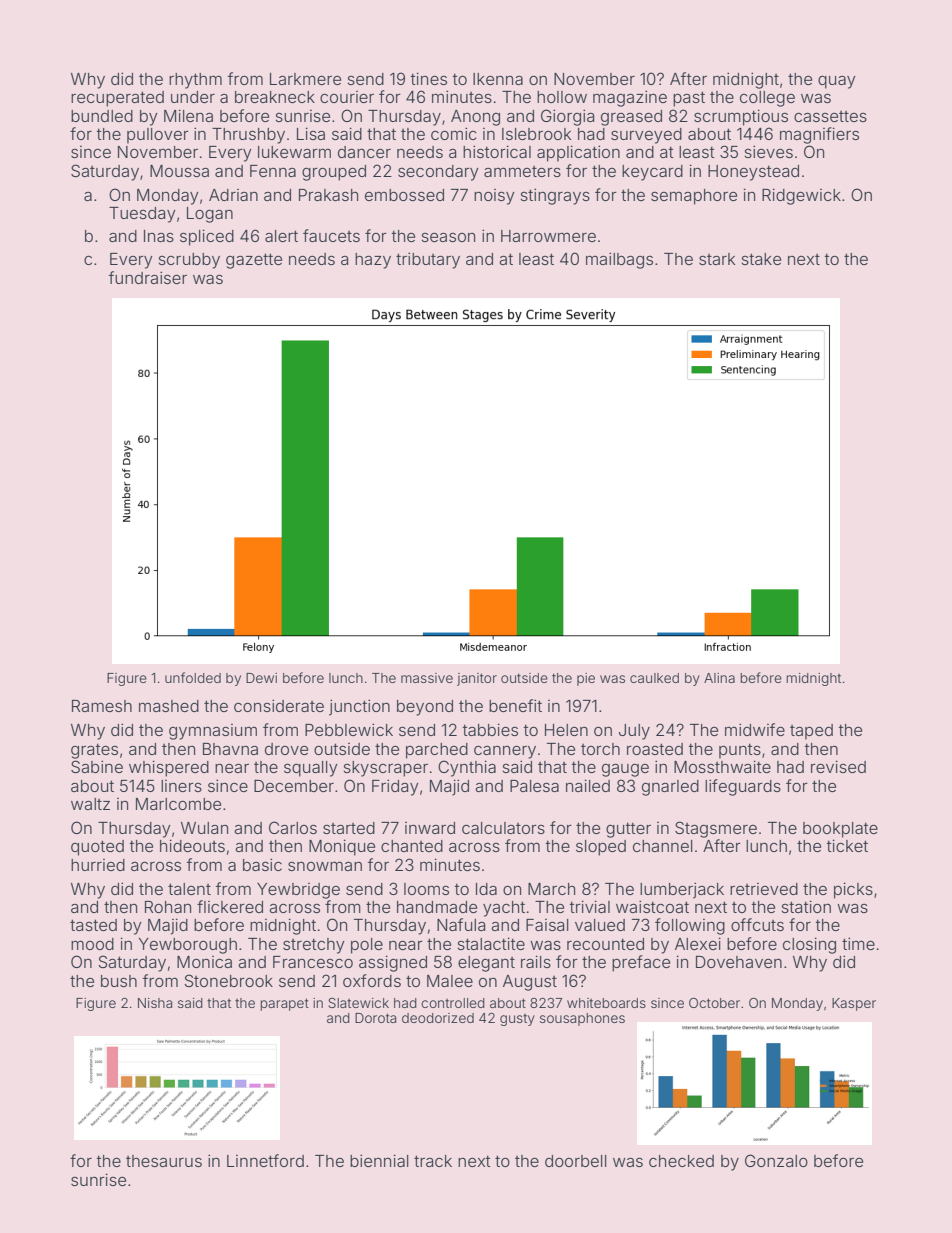  I want to click on tributary, so click(428, 260).
